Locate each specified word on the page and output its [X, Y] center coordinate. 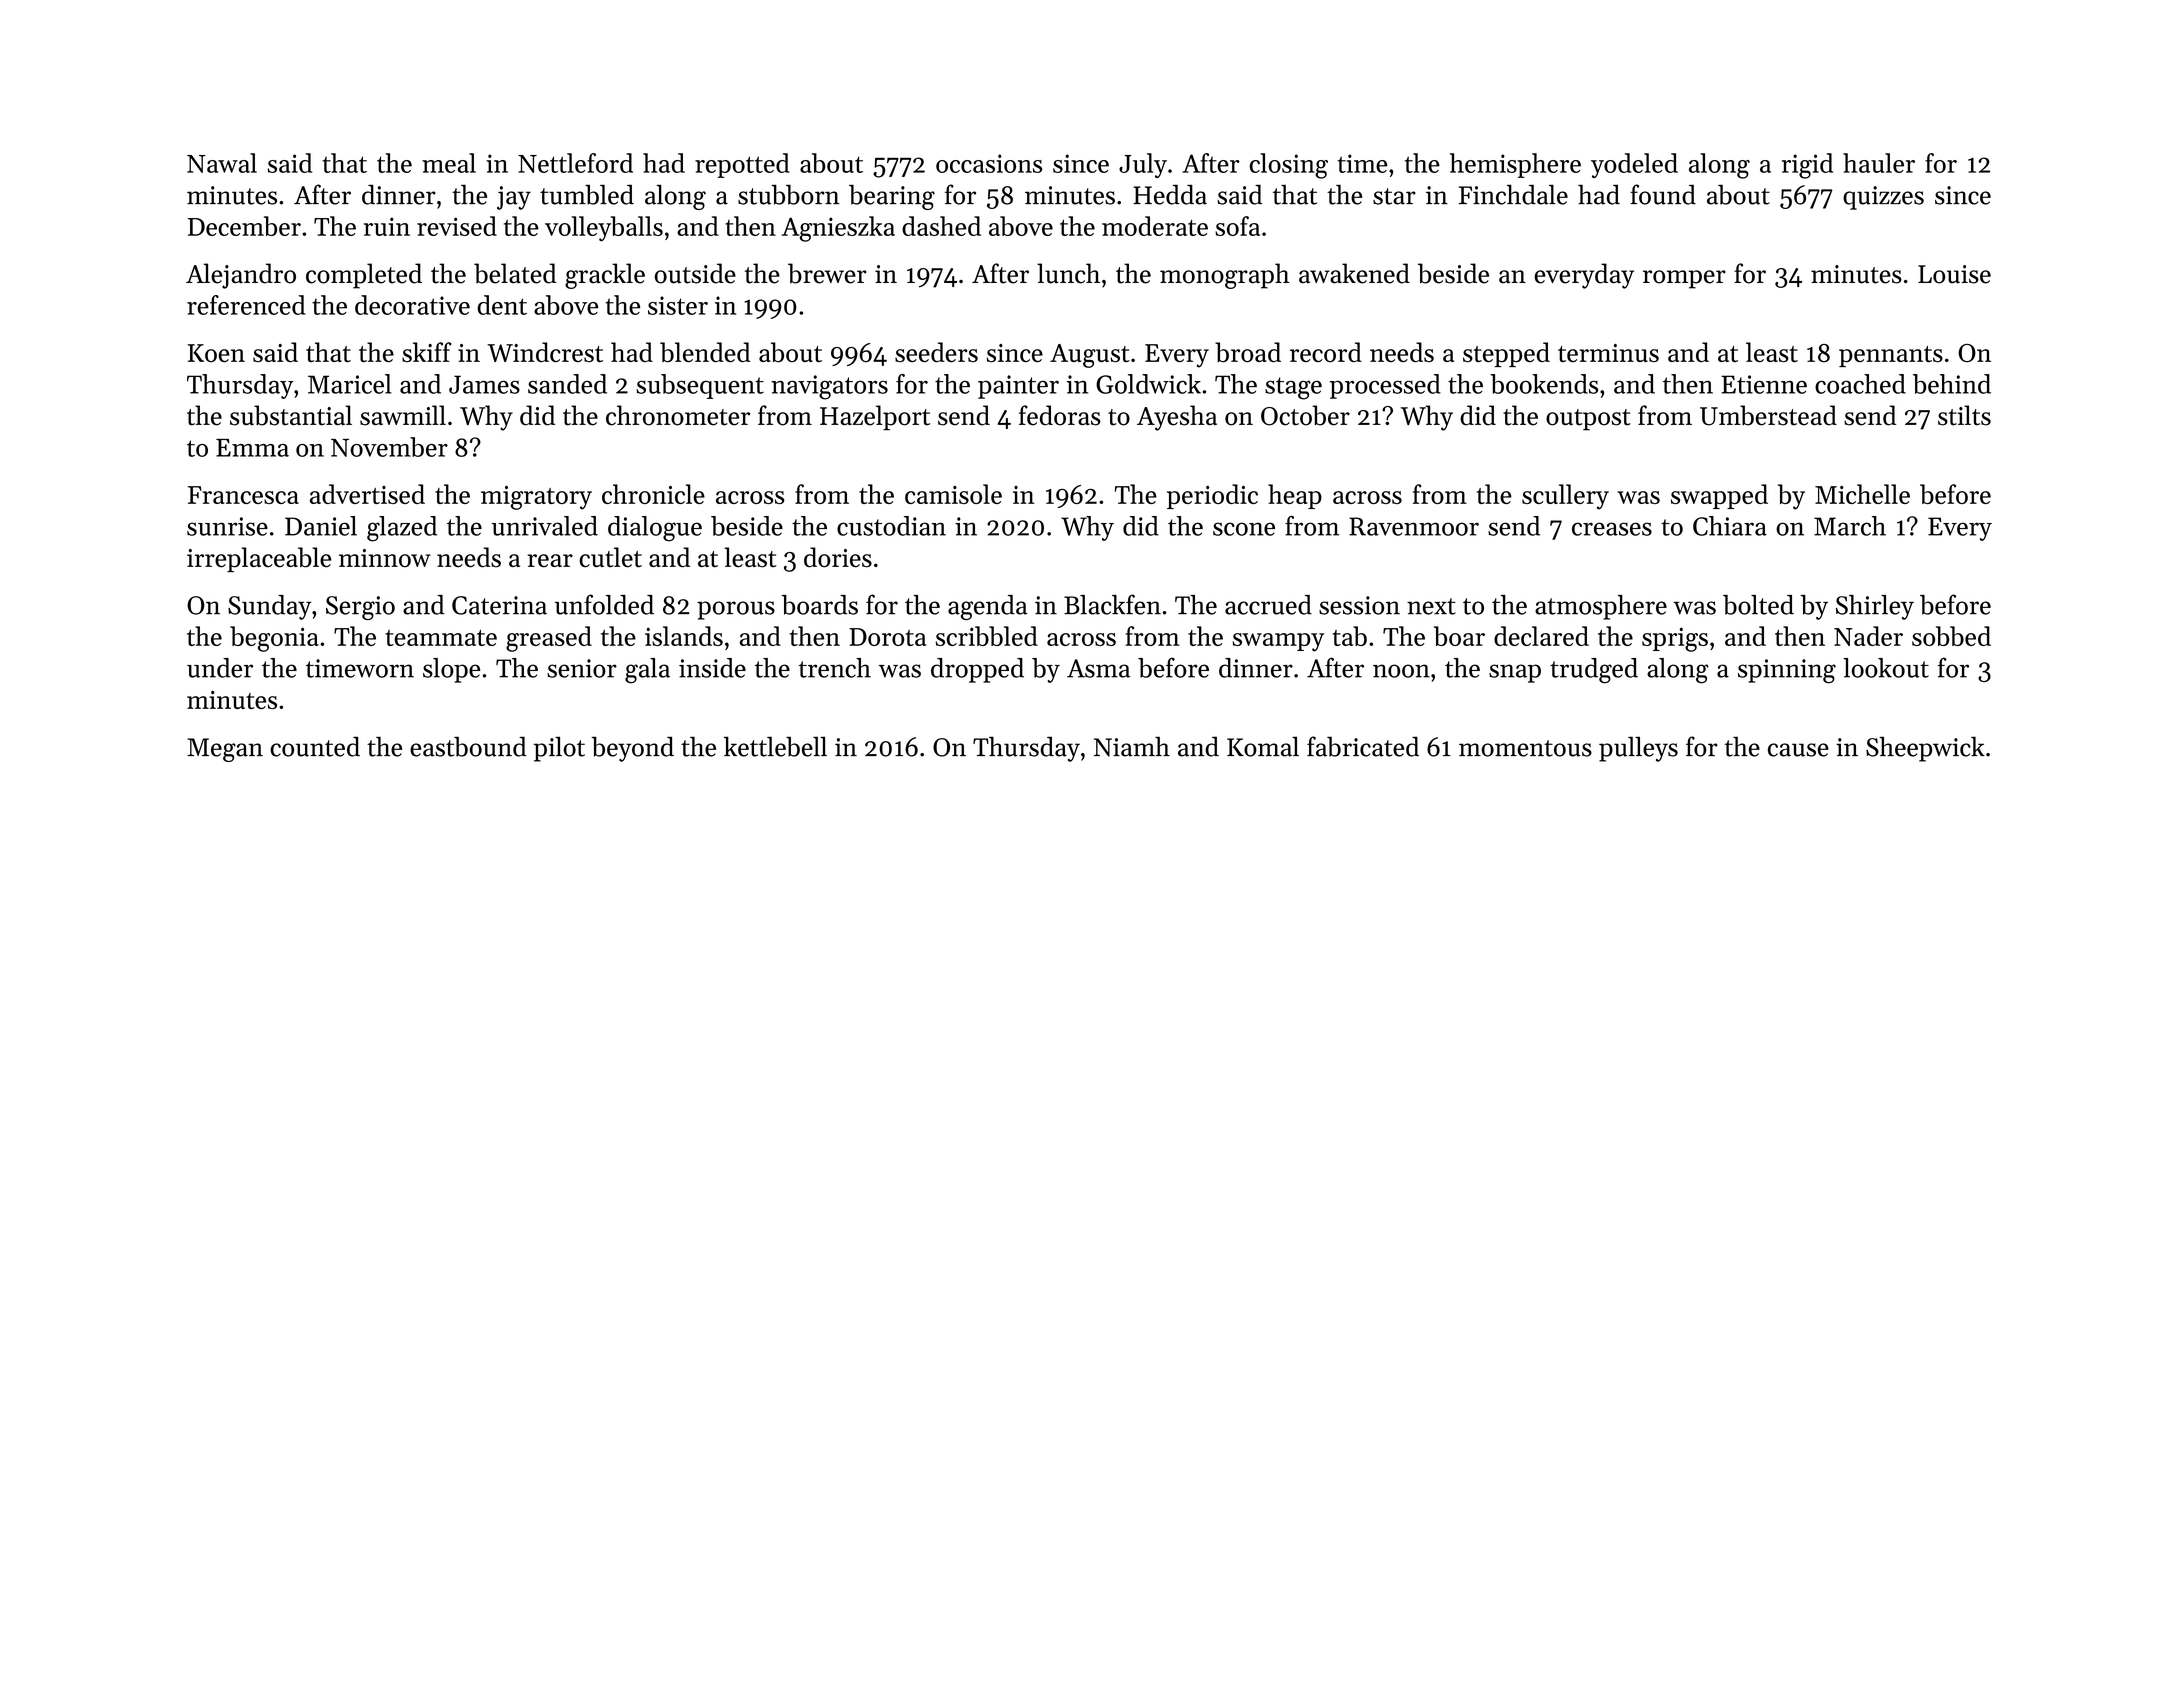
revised [457, 226]
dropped [977, 670]
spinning [1787, 671]
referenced [246, 305]
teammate [441, 638]
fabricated [1363, 746]
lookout [1886, 668]
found [1663, 194]
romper [1684, 279]
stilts [1964, 415]
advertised [367, 494]
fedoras [1060, 415]
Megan [225, 750]
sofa [1237, 226]
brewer [827, 273]
